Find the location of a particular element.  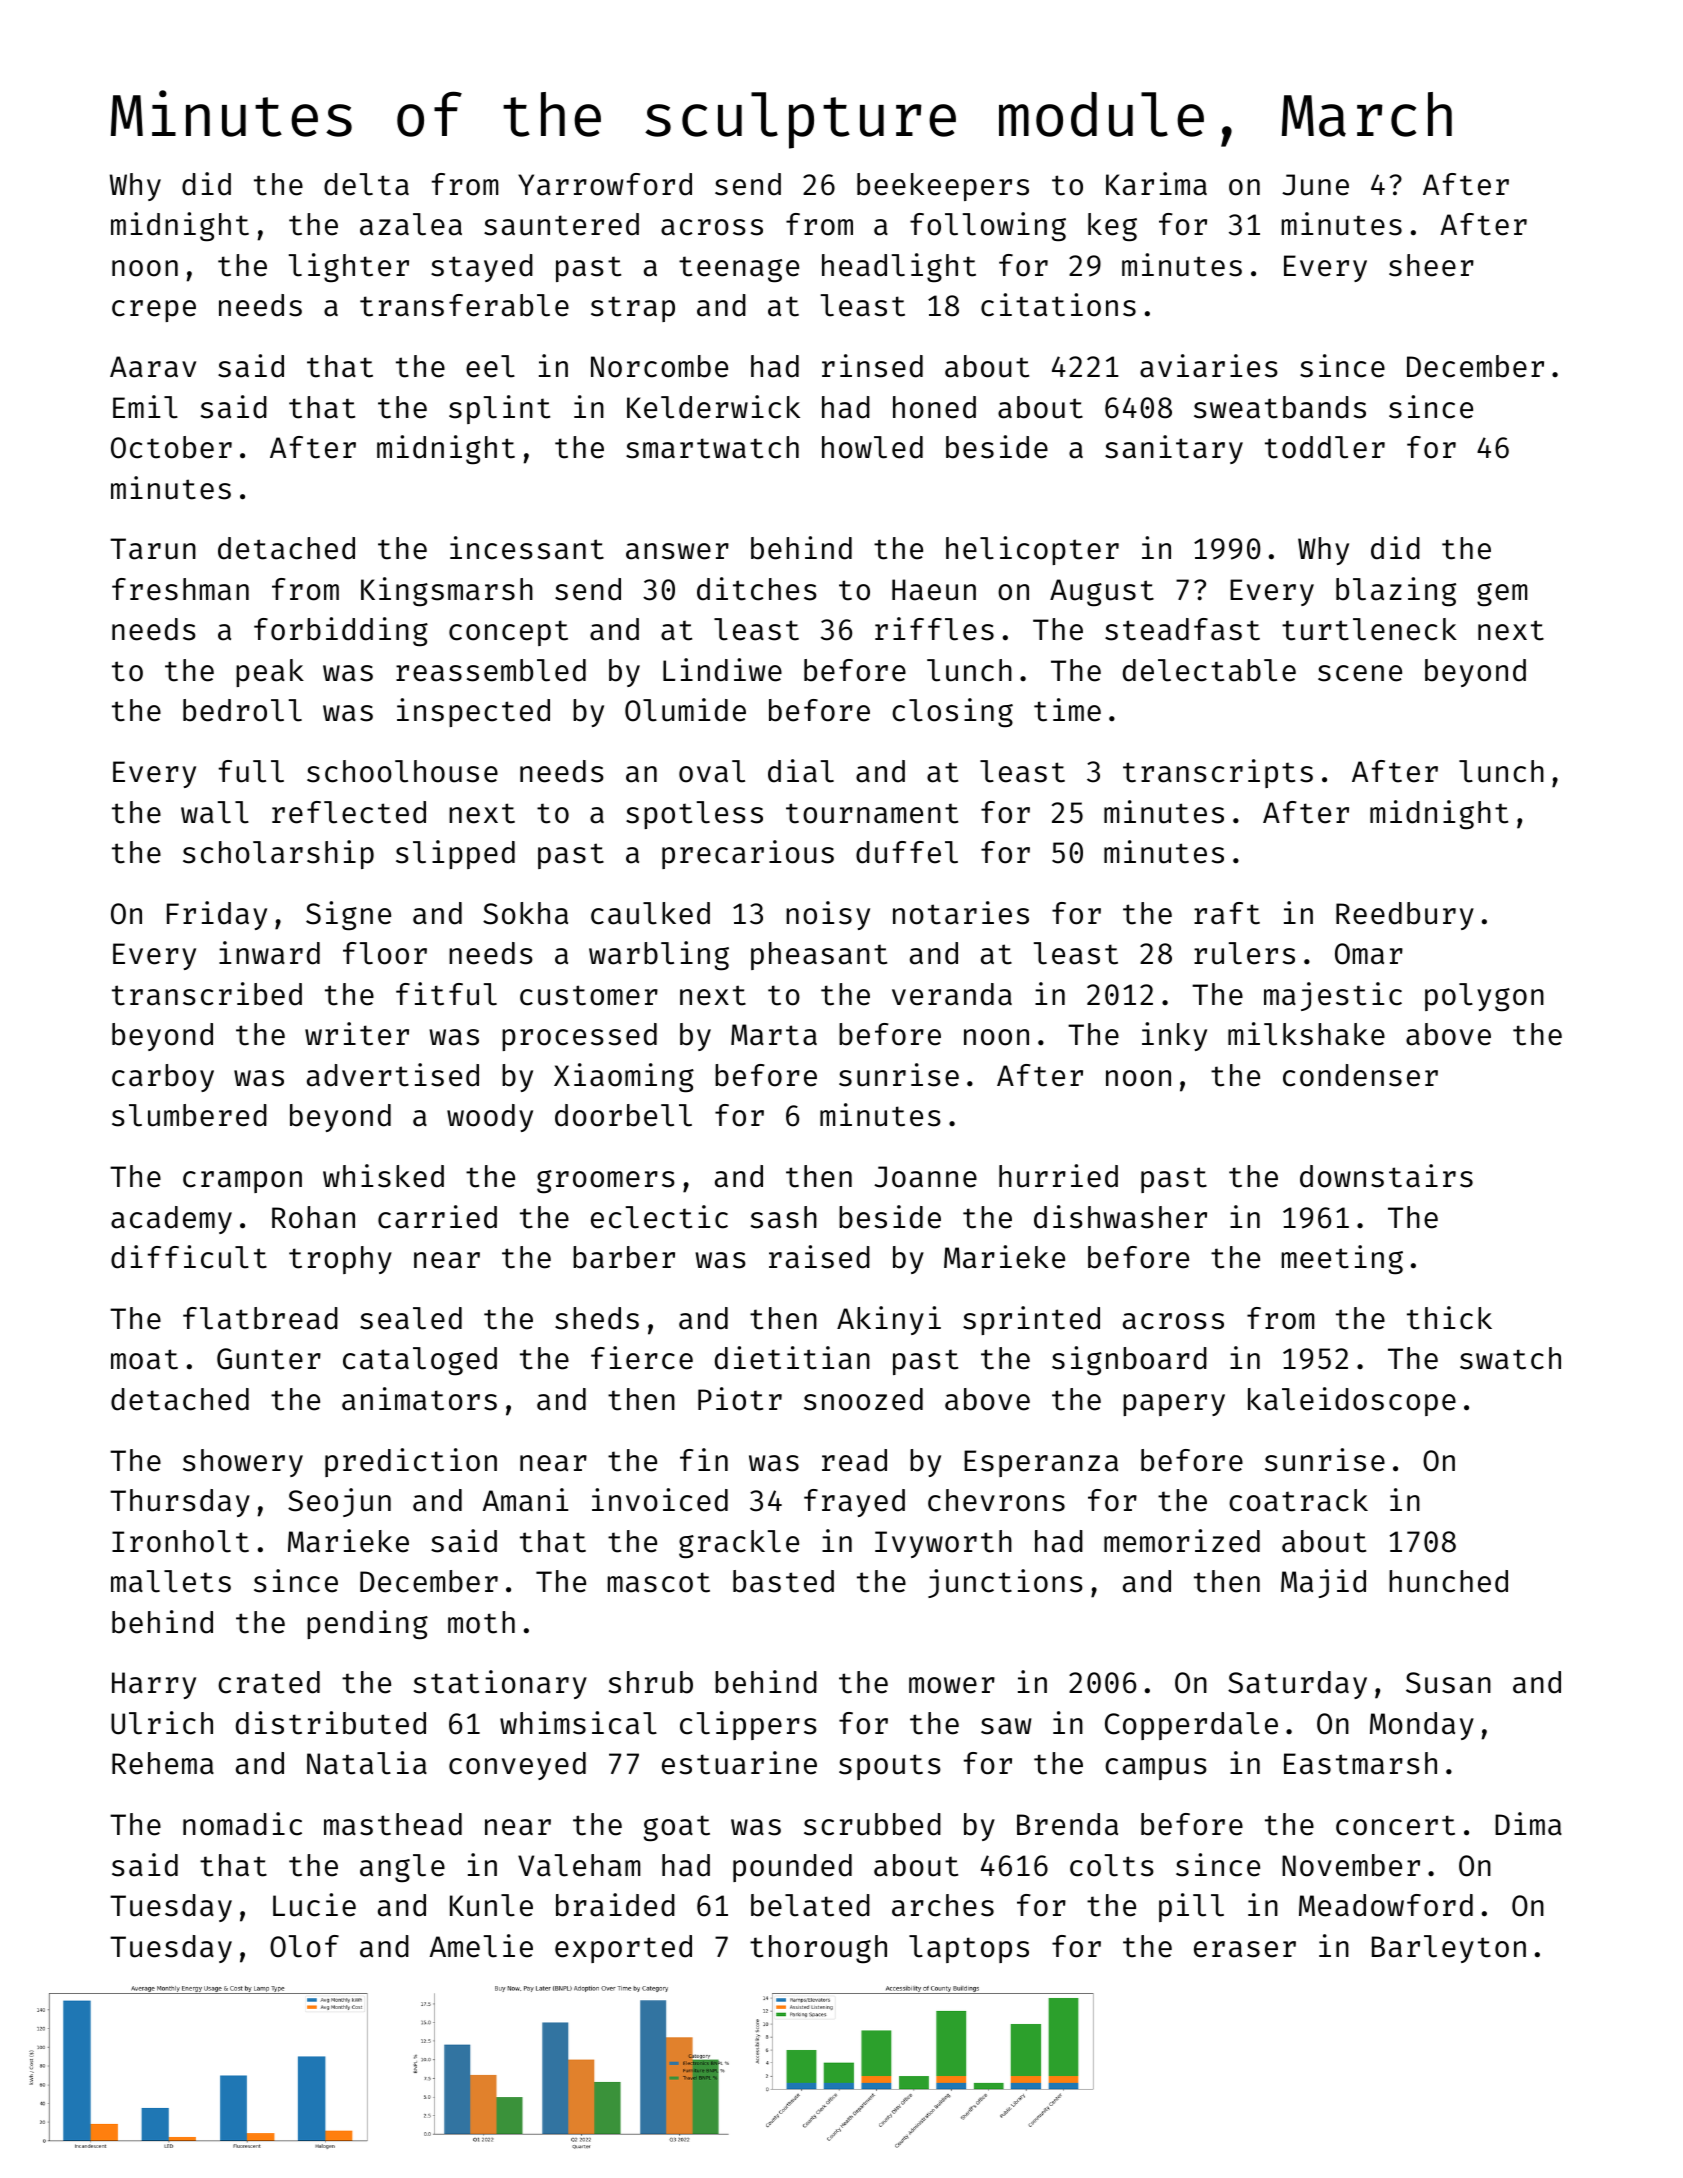

thick is located at coordinates (1449, 1318).
